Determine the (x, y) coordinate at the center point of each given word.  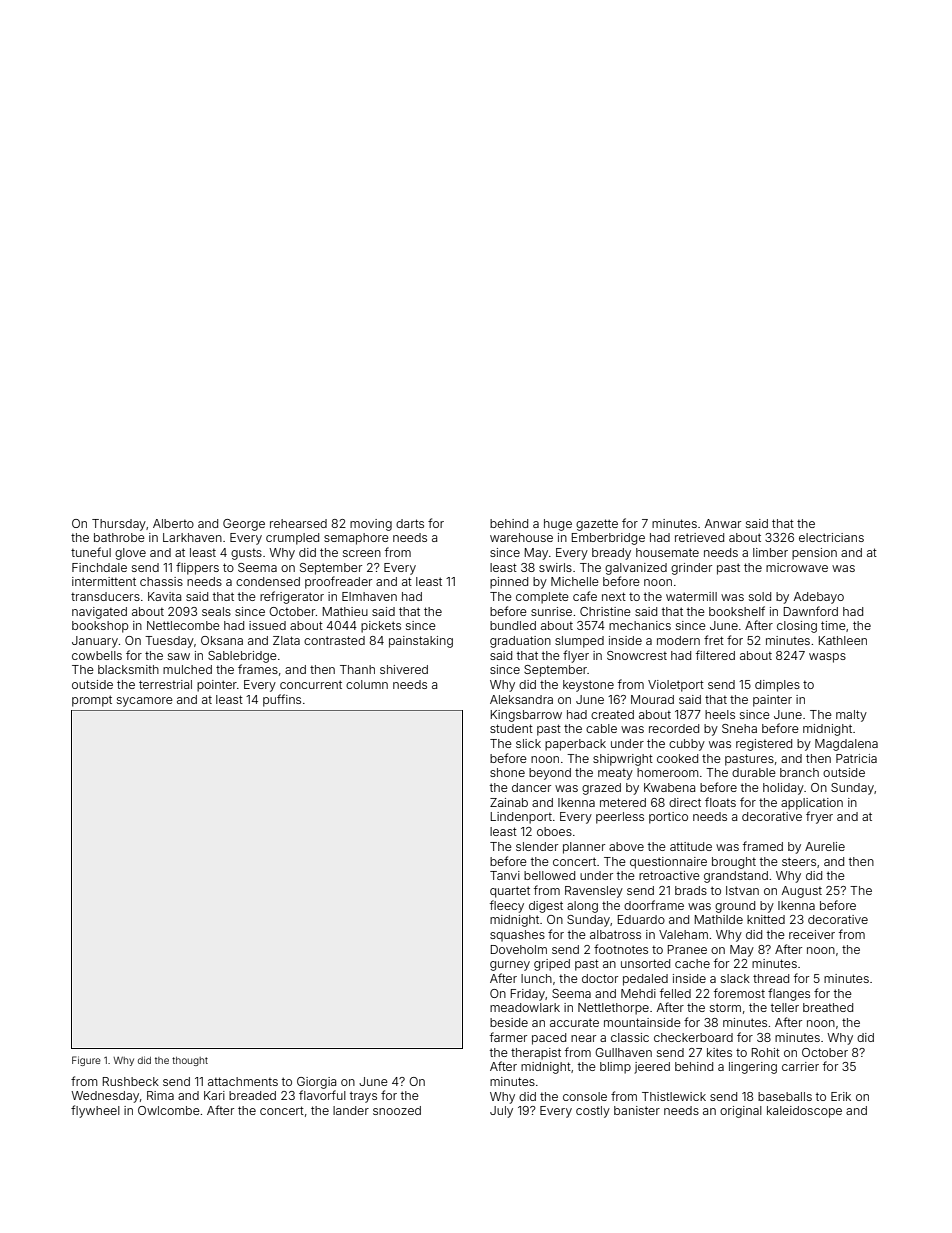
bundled (513, 625)
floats (720, 802)
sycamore (145, 702)
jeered (652, 1068)
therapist (536, 1054)
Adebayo (819, 598)
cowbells (97, 655)
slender (537, 846)
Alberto (173, 523)
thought (190, 1061)
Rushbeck (131, 1081)
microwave (797, 567)
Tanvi (505, 875)
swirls (555, 567)
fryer (819, 817)
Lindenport (521, 818)
